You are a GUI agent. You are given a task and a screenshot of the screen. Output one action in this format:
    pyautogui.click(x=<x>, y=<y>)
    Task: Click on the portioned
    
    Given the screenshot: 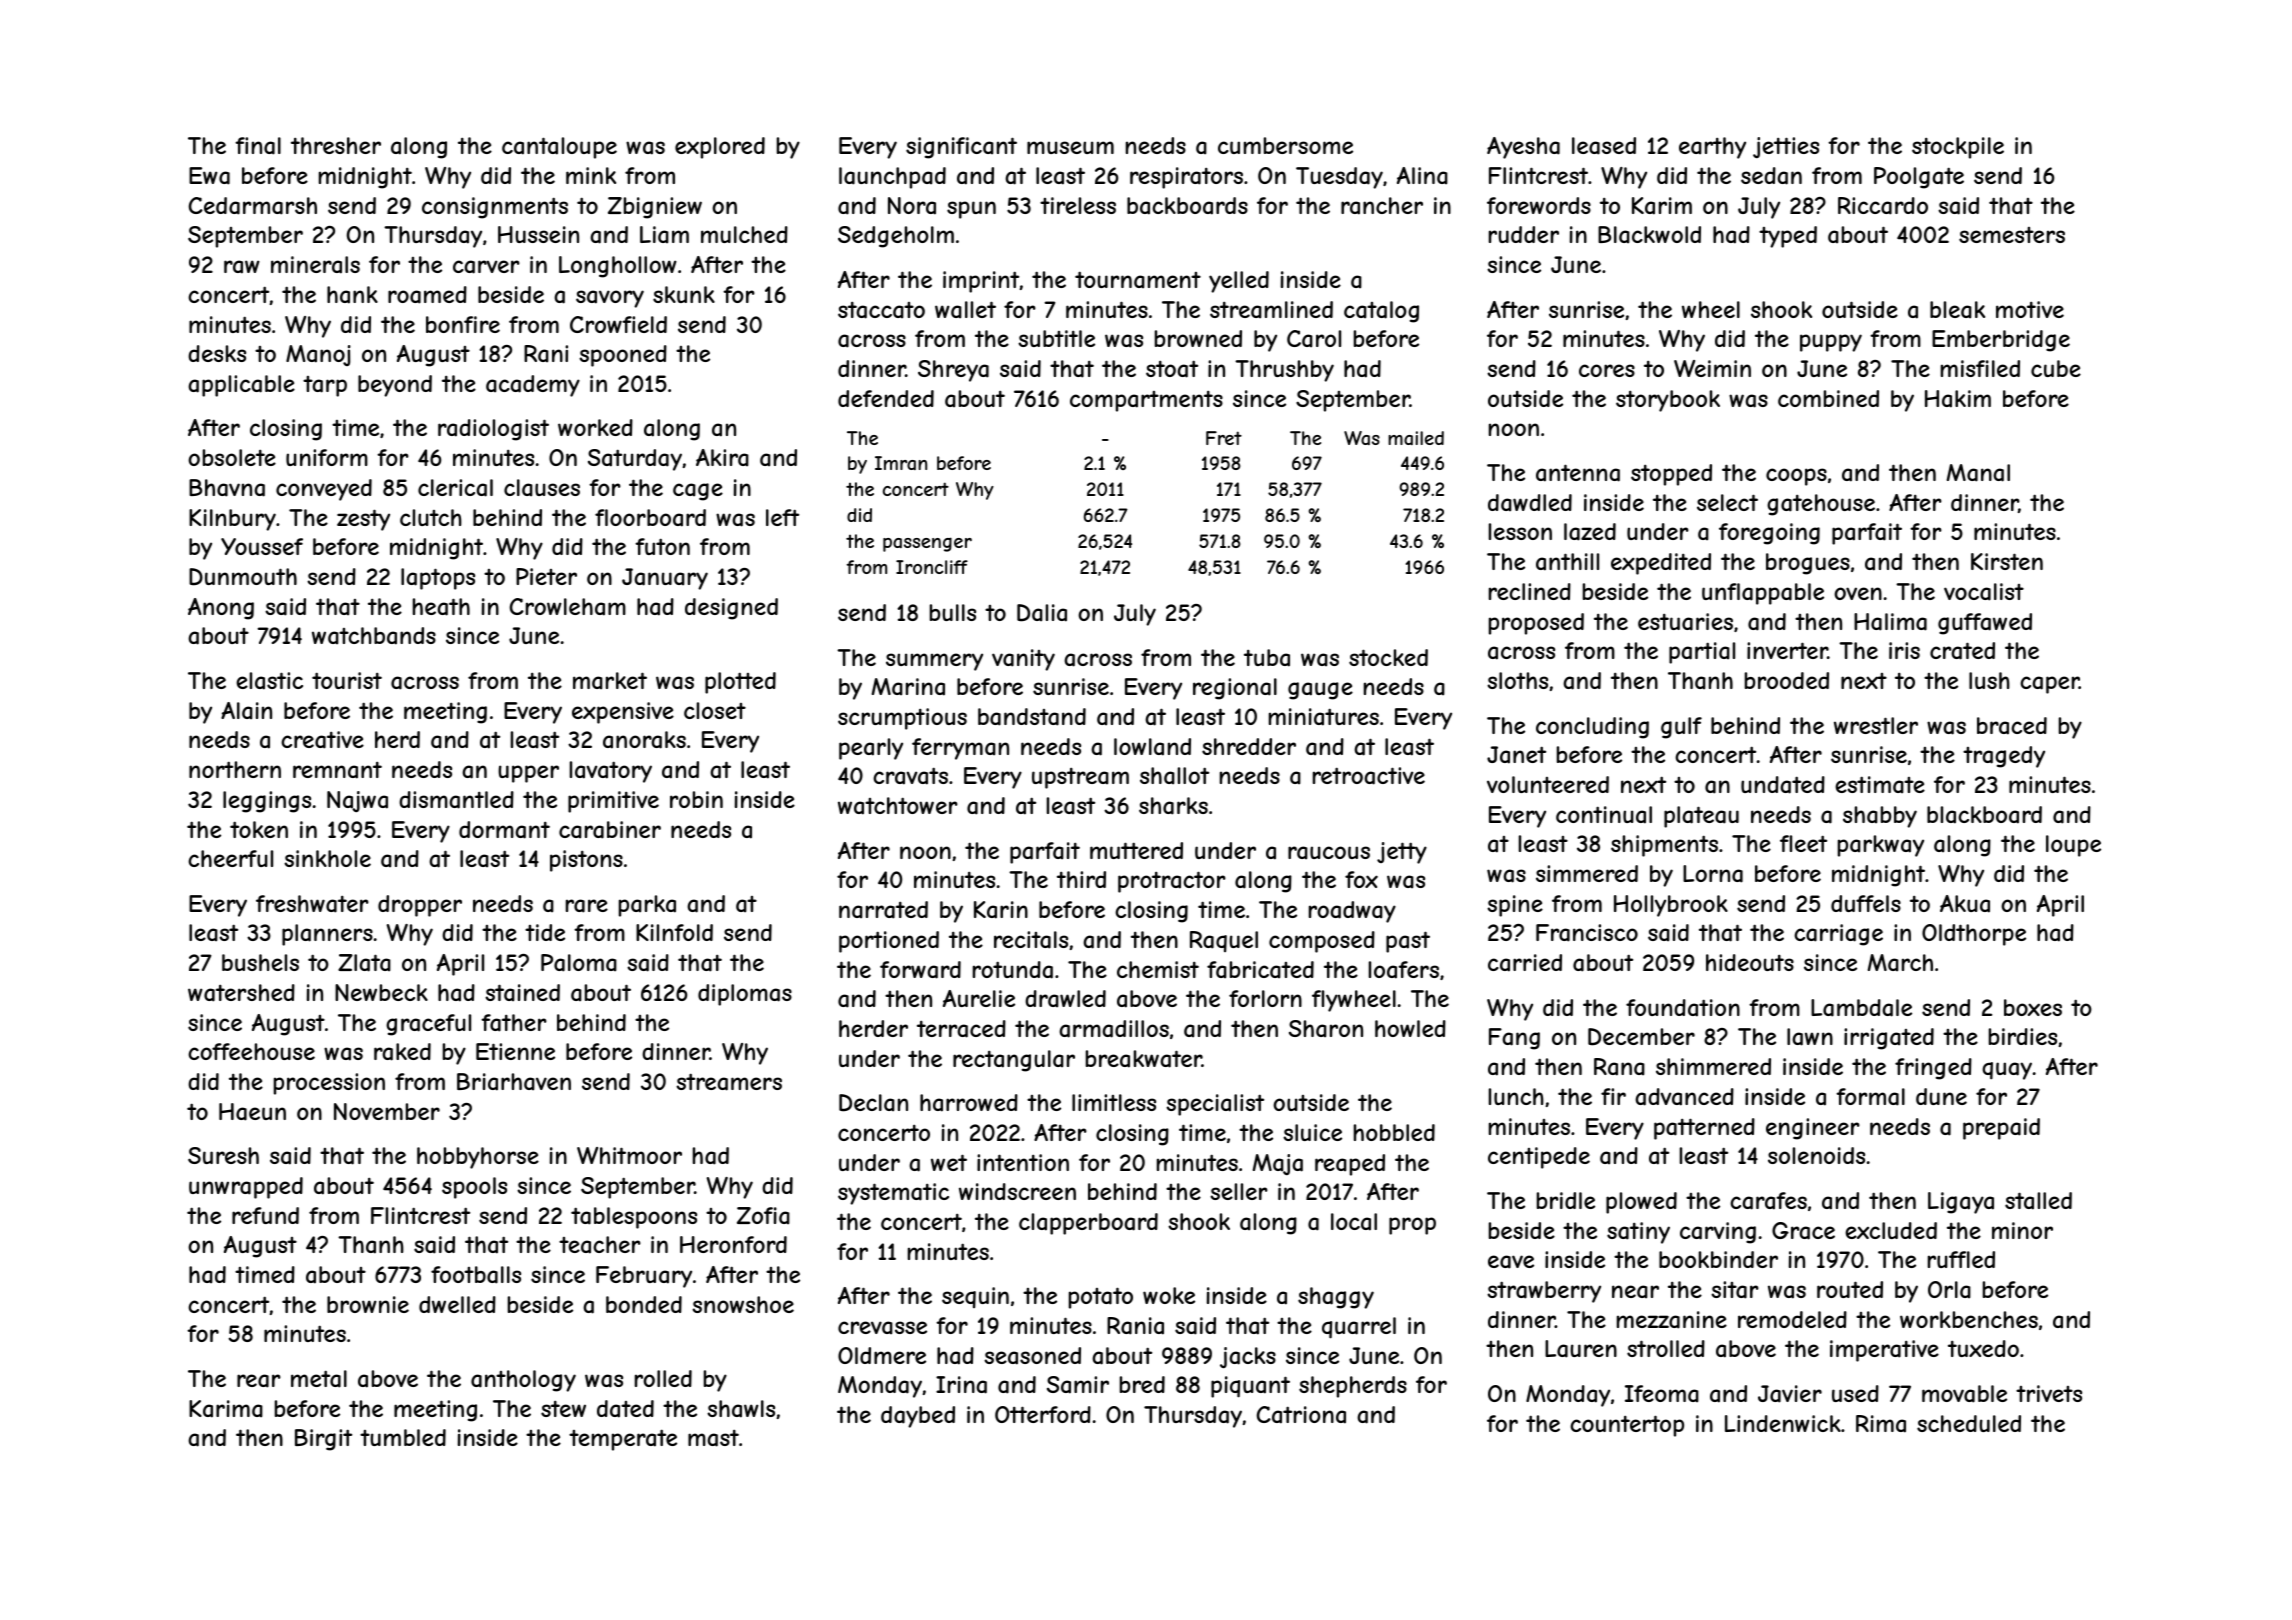 What is the action you would take?
    pyautogui.click(x=889, y=942)
